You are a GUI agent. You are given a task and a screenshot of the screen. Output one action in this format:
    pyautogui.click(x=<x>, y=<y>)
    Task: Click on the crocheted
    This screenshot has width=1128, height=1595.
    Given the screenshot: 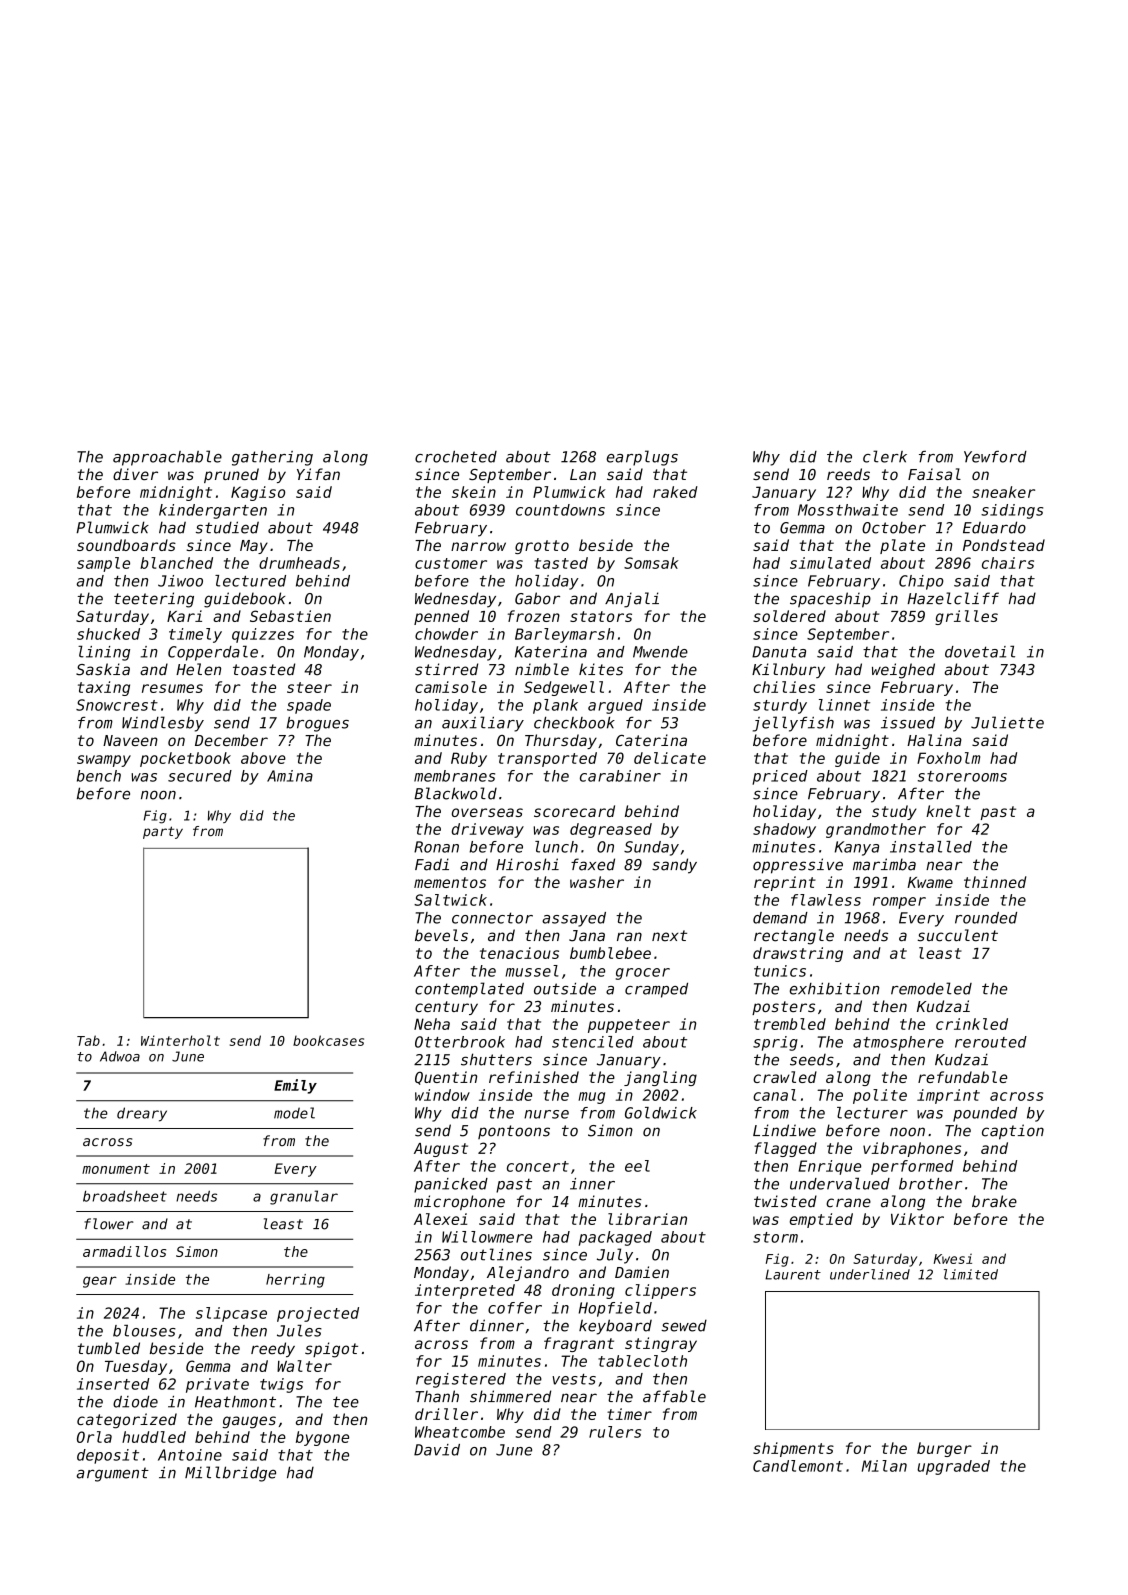 What is the action you would take?
    pyautogui.click(x=456, y=457)
